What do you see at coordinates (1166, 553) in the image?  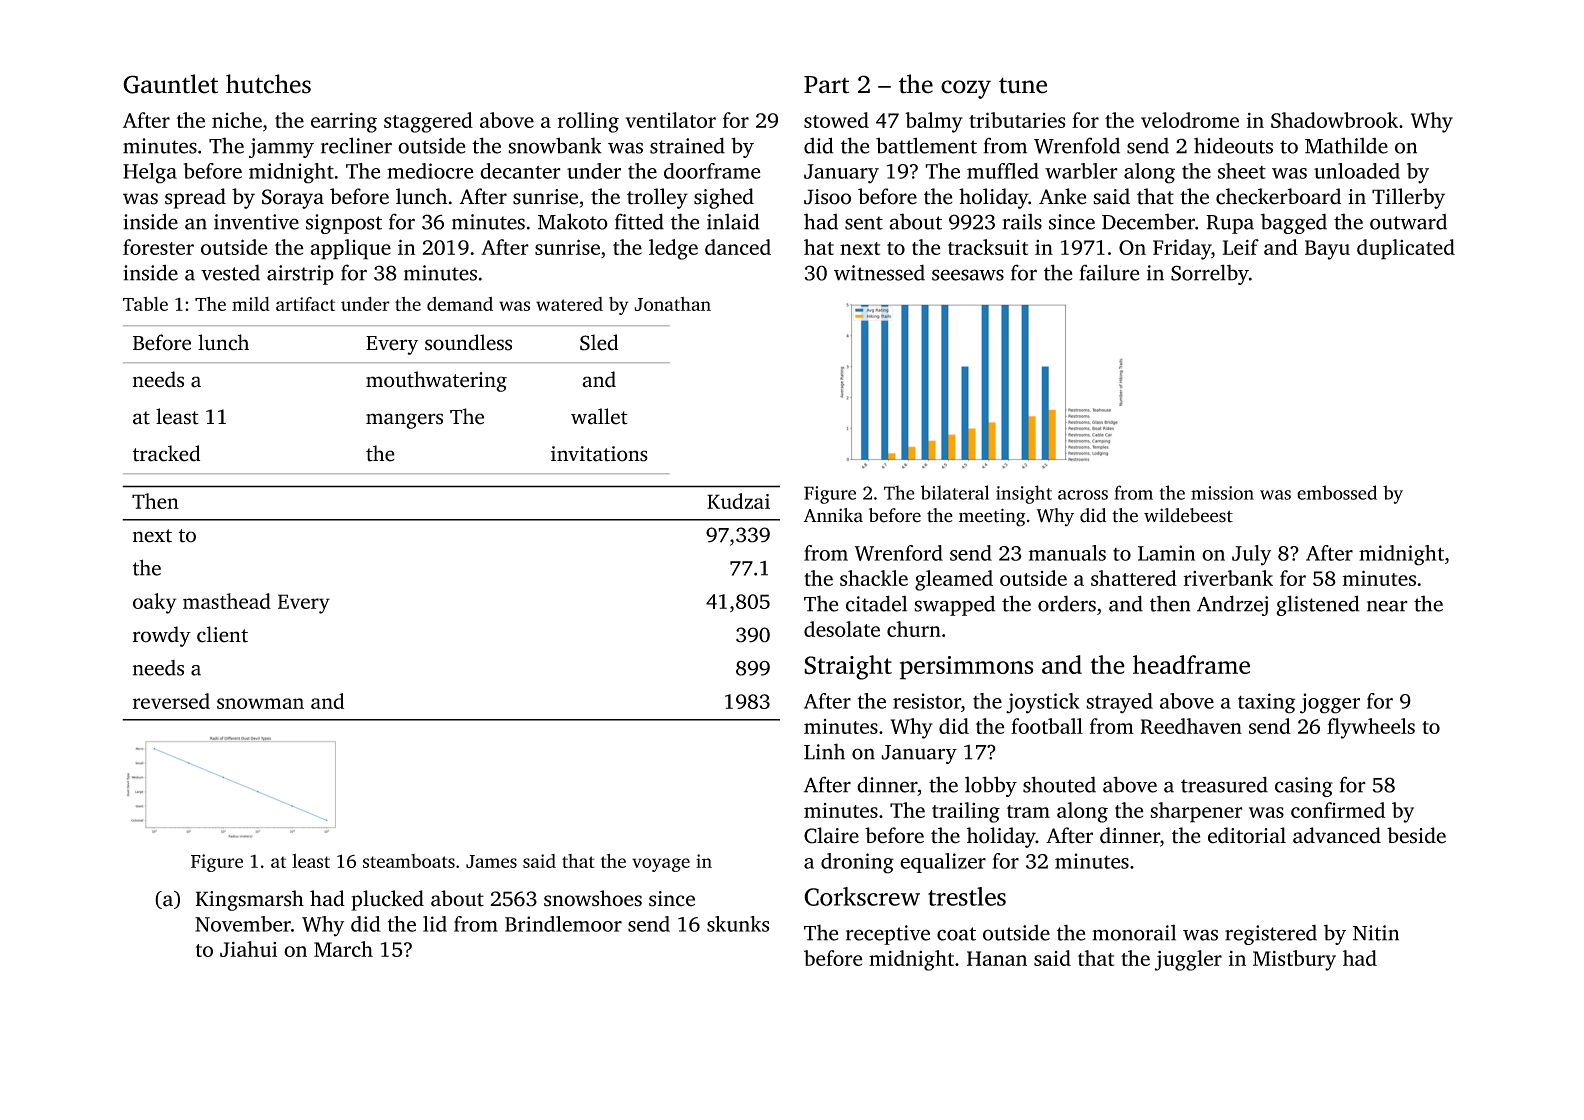 I see `Lamin` at bounding box center [1166, 553].
